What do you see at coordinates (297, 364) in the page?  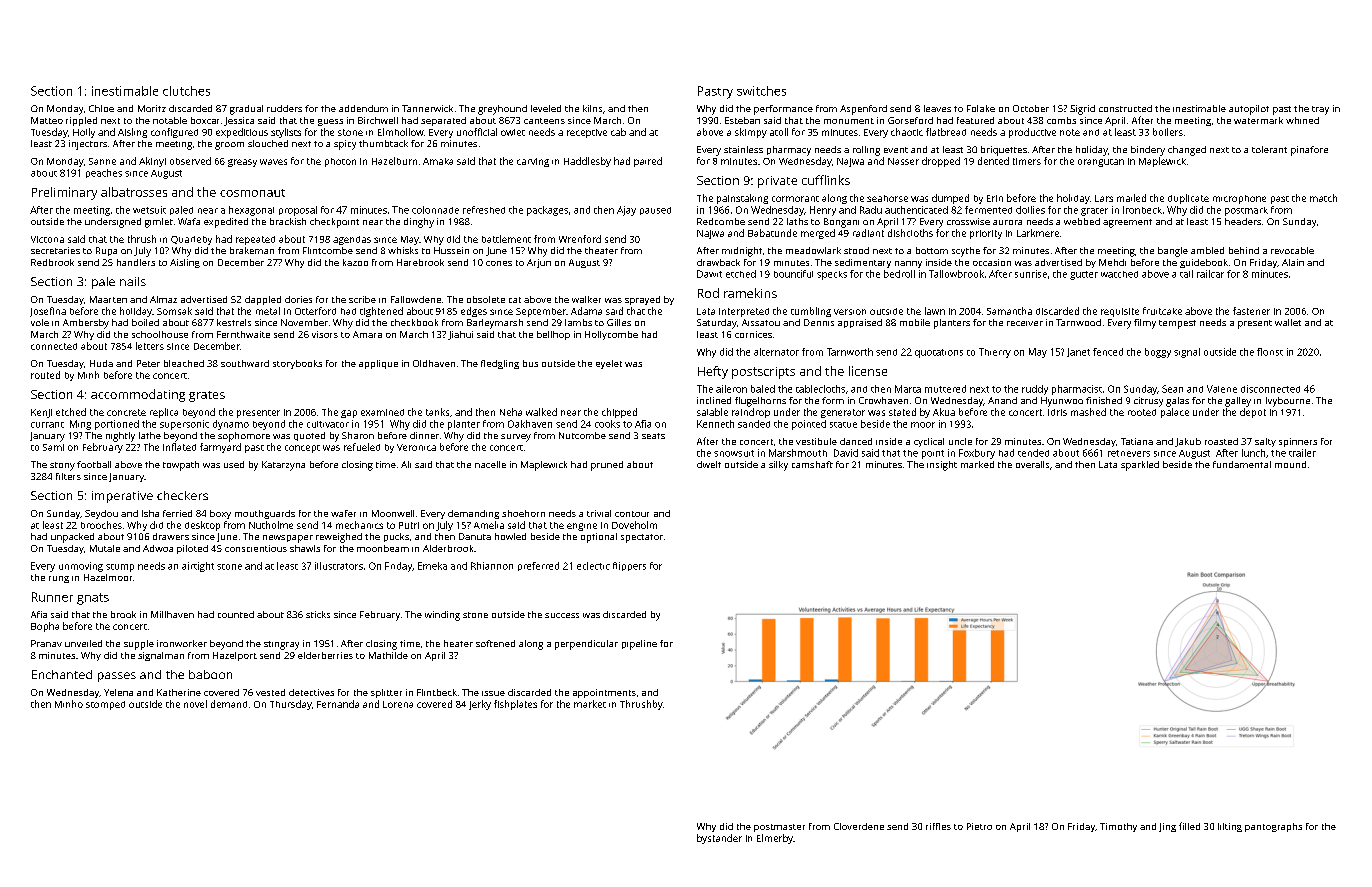 I see `storybooks` at bounding box center [297, 364].
